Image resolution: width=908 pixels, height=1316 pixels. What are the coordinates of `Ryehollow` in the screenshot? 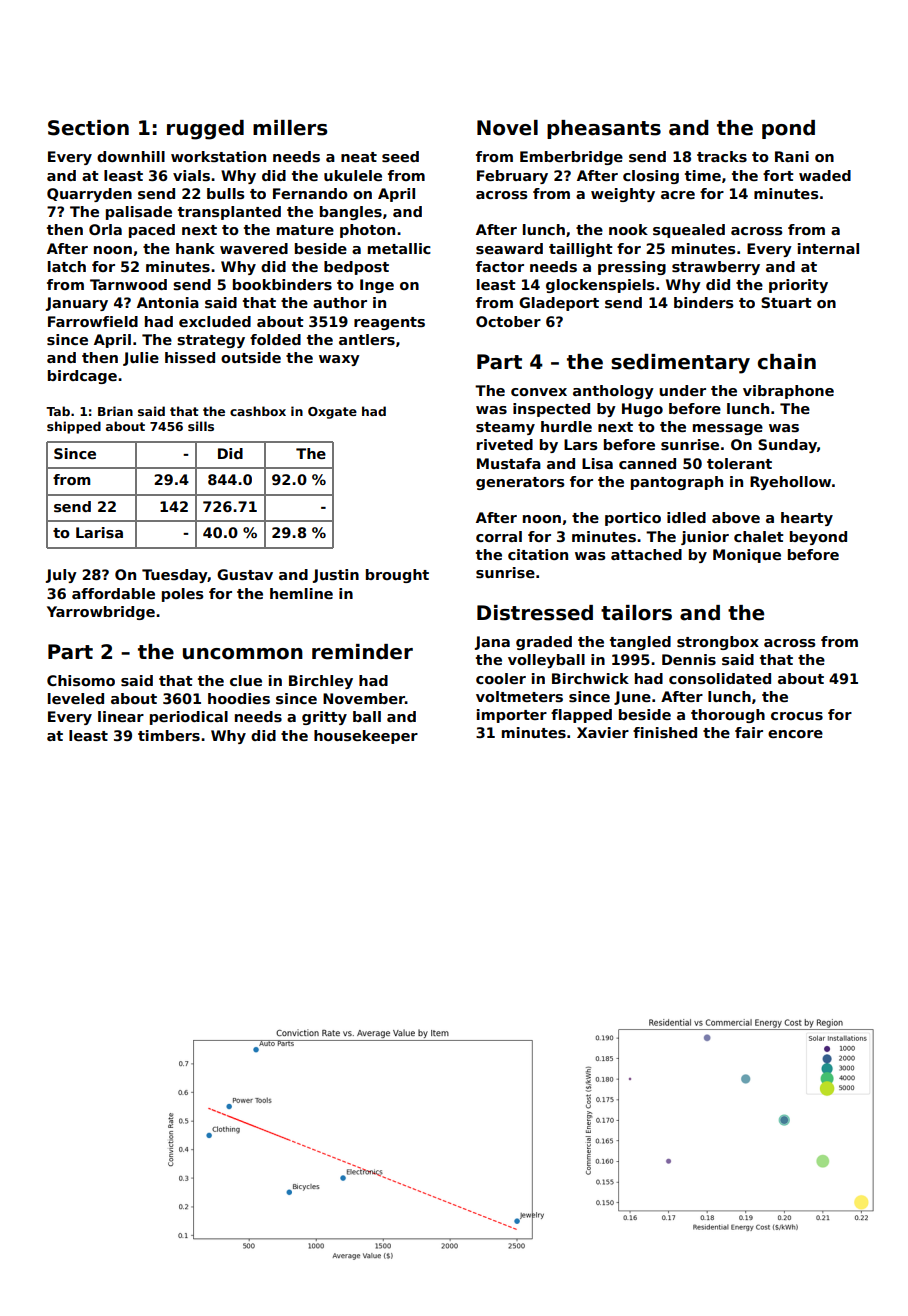 It's located at (790, 483).
